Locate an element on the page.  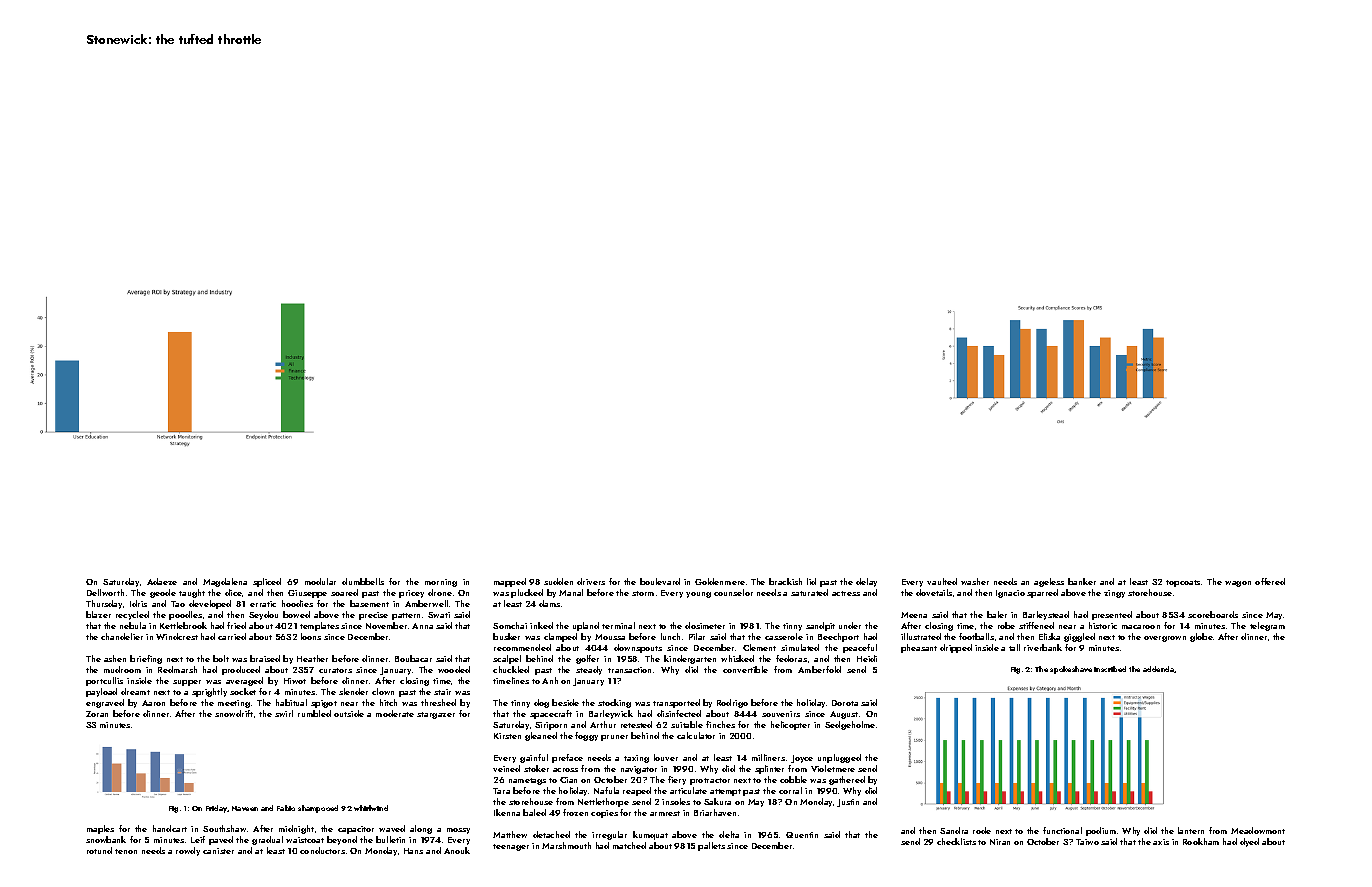
Hiwot is located at coordinates (295, 681).
